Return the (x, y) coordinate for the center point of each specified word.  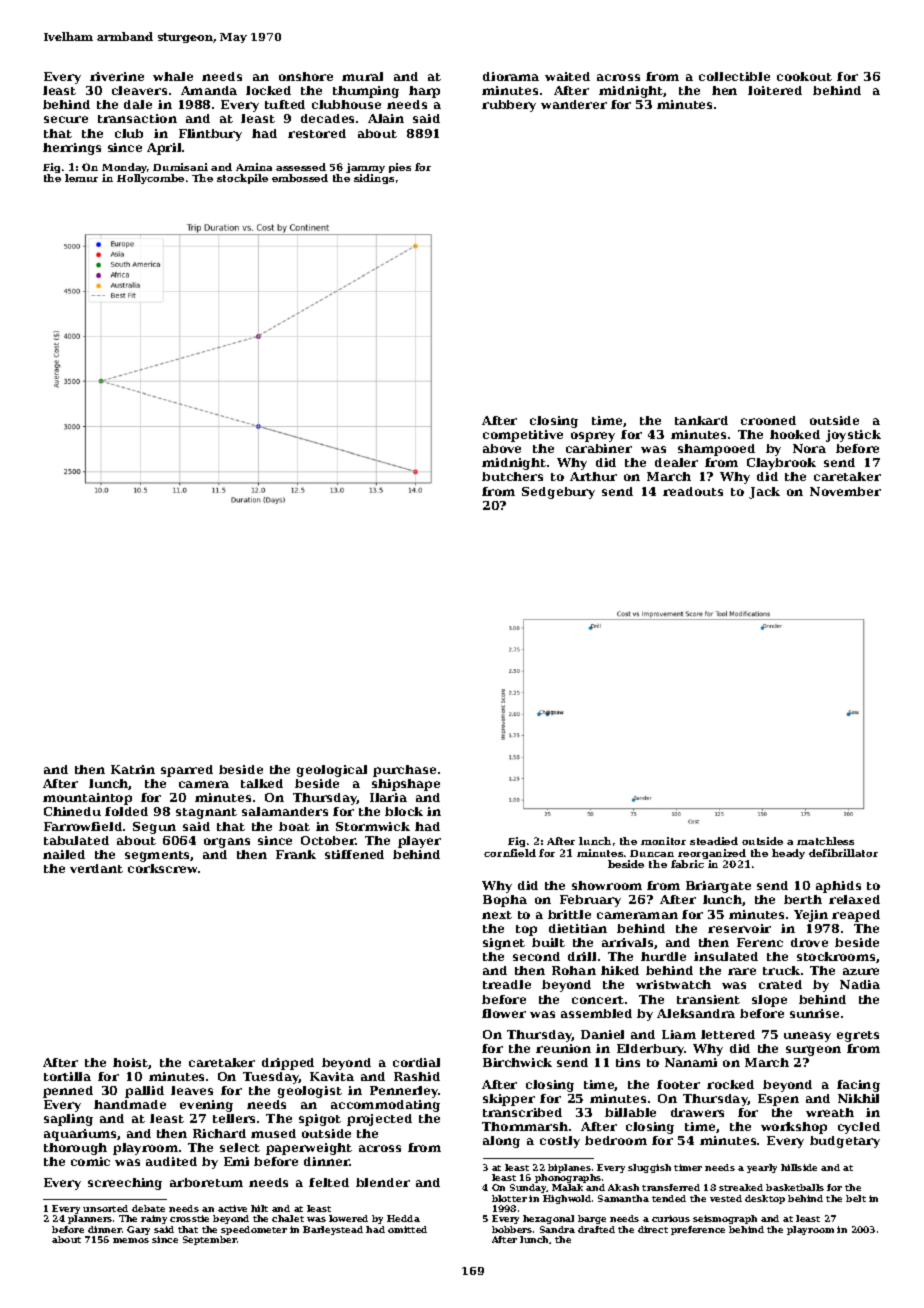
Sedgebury (558, 493)
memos (131, 1240)
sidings (374, 179)
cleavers (139, 90)
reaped (856, 916)
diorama (511, 76)
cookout (804, 76)
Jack (764, 493)
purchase (404, 771)
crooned (768, 420)
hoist (131, 1063)
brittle (569, 914)
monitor (663, 841)
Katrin (133, 769)
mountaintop (87, 799)
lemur (81, 178)
